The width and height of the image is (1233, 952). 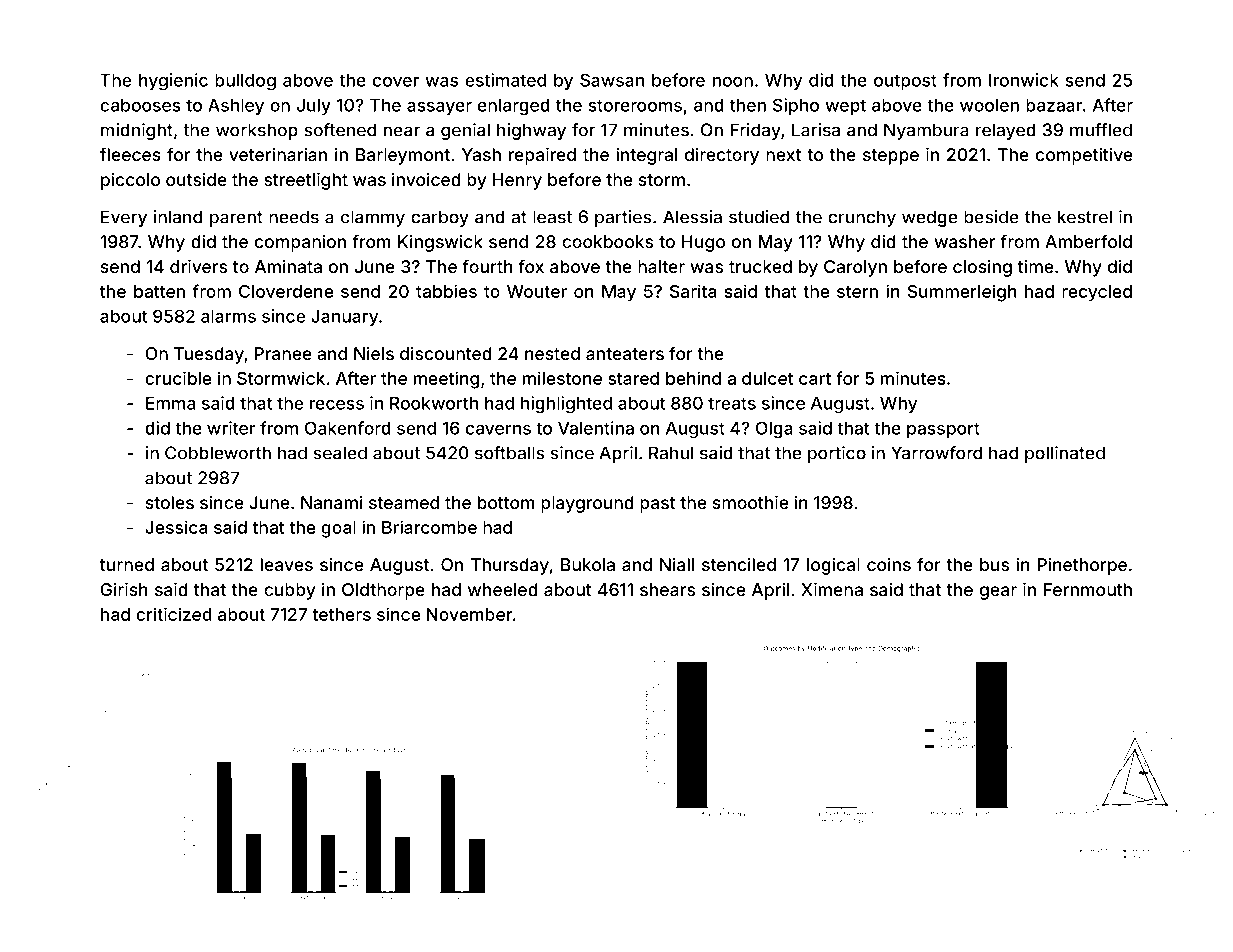 What do you see at coordinates (759, 217) in the image?
I see `studied` at bounding box center [759, 217].
